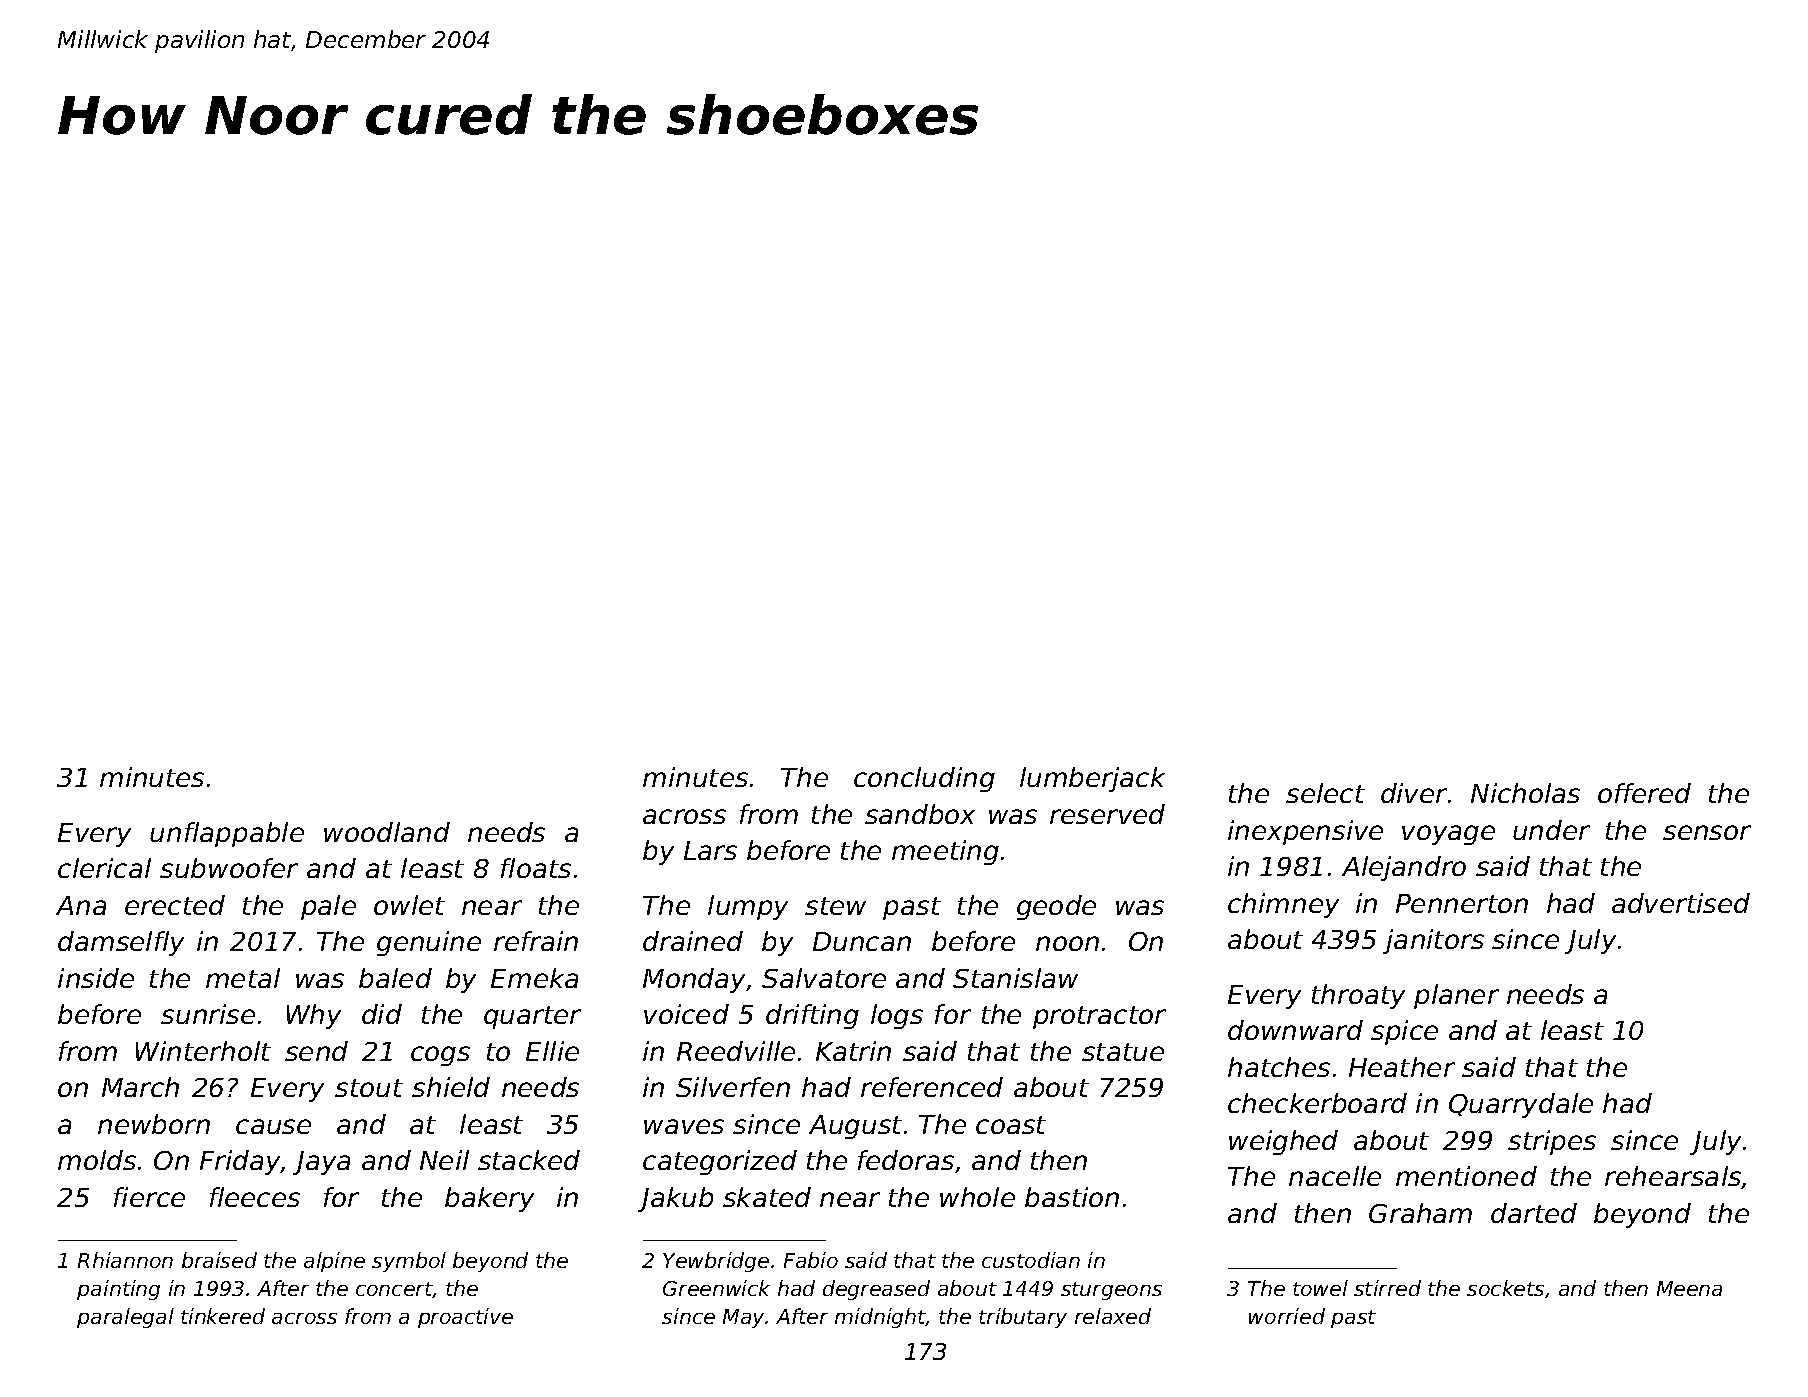 The height and width of the document is (1397, 1808). Describe the element at coordinates (227, 834) in the document. I see `unflappable` at that location.
